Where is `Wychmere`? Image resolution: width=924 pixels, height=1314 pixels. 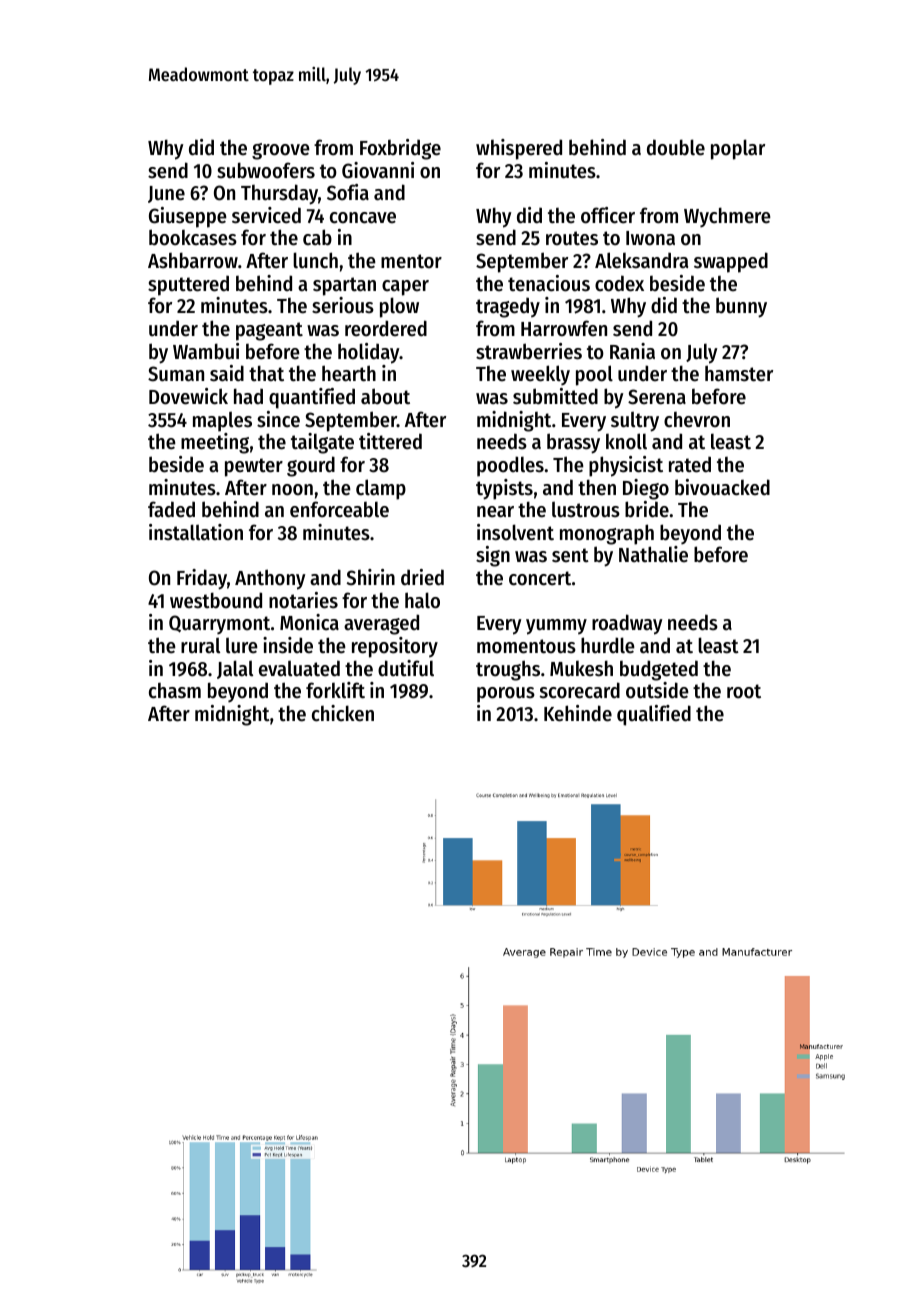
Wychmere is located at coordinates (727, 217).
